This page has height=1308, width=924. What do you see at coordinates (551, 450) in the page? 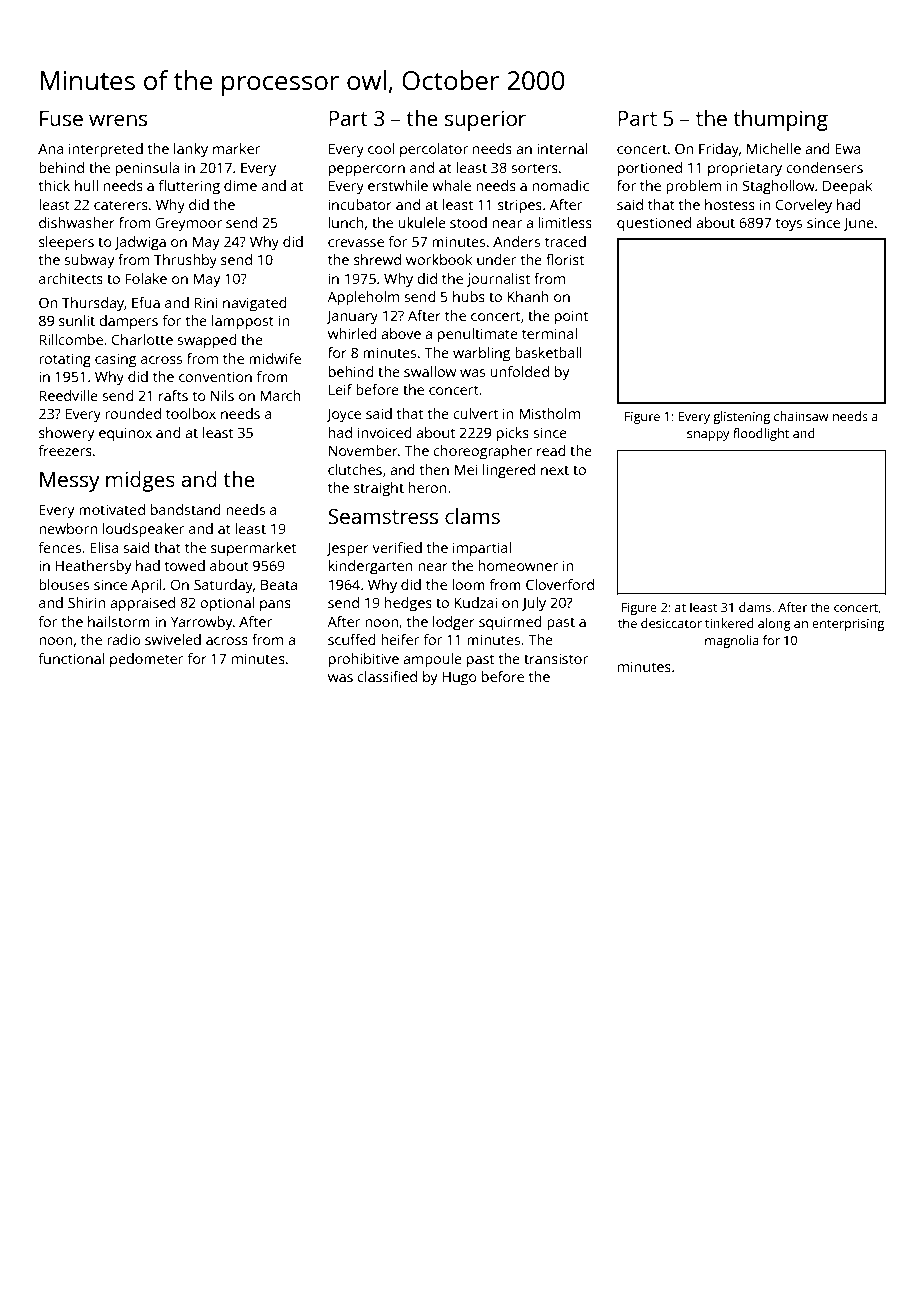
I see `read` at bounding box center [551, 450].
